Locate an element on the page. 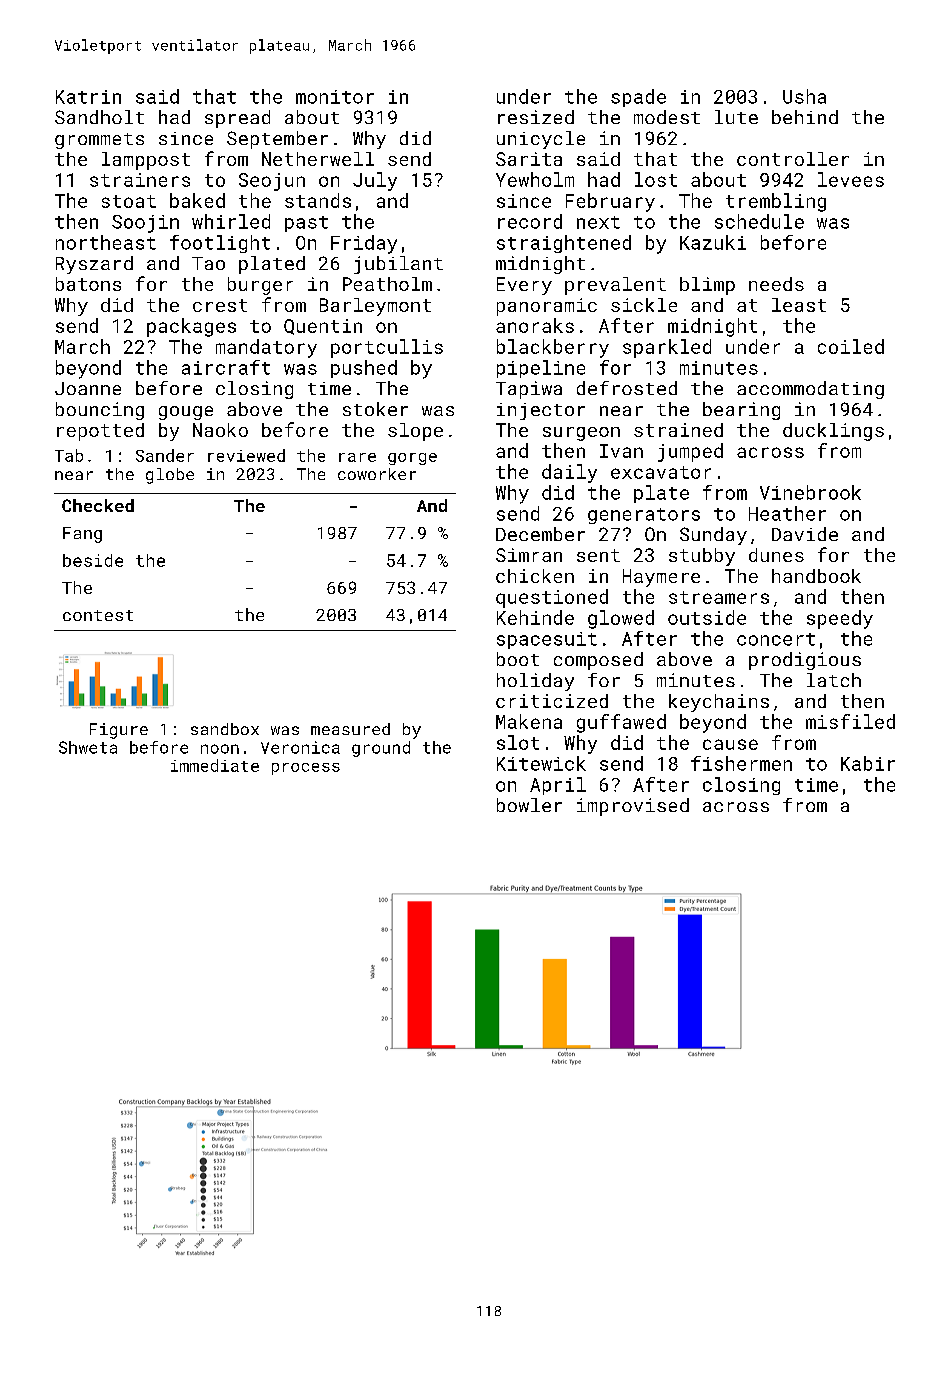  Joanne is located at coordinates (88, 388).
